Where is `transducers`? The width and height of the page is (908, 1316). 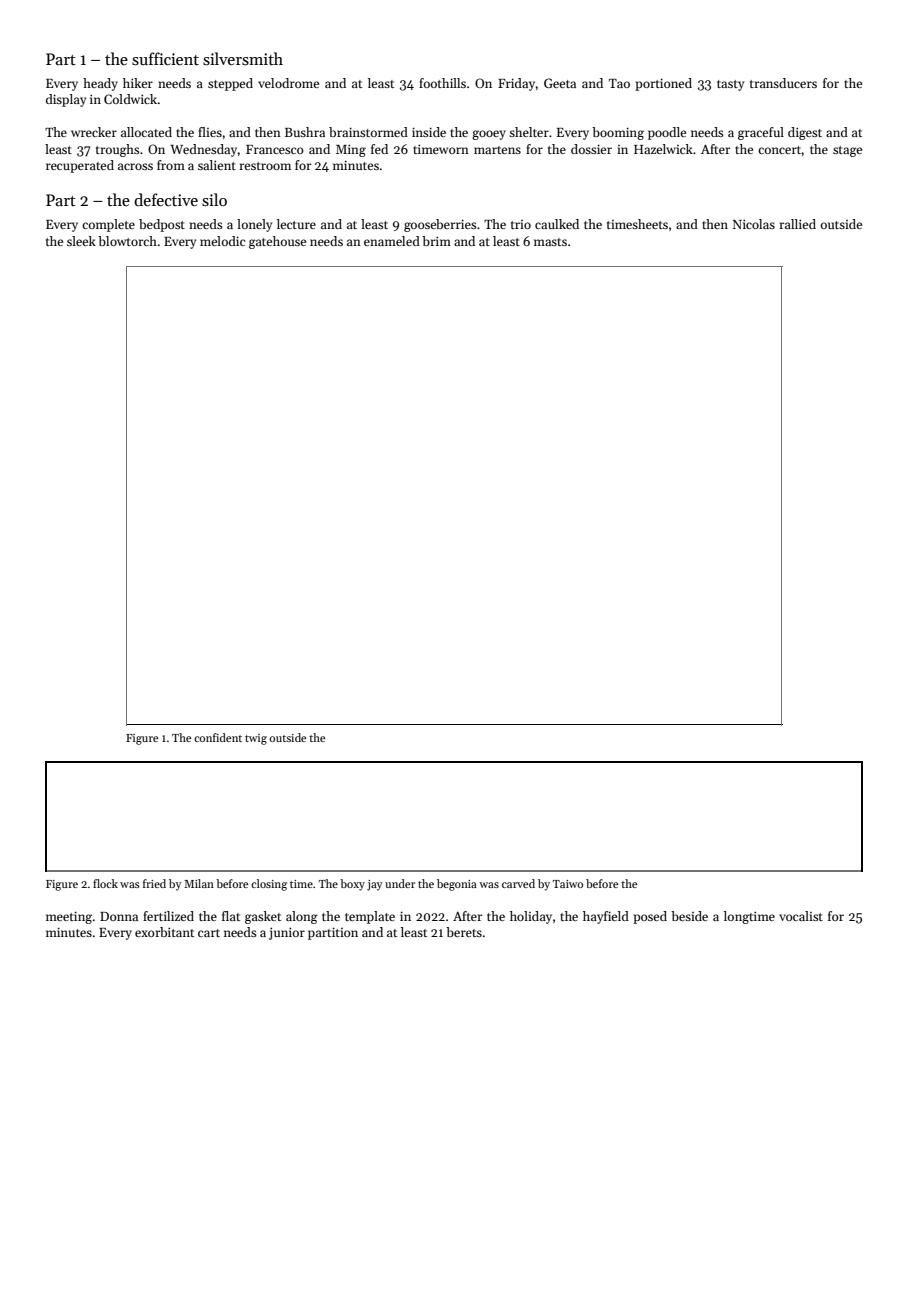 transducers is located at coordinates (783, 83).
